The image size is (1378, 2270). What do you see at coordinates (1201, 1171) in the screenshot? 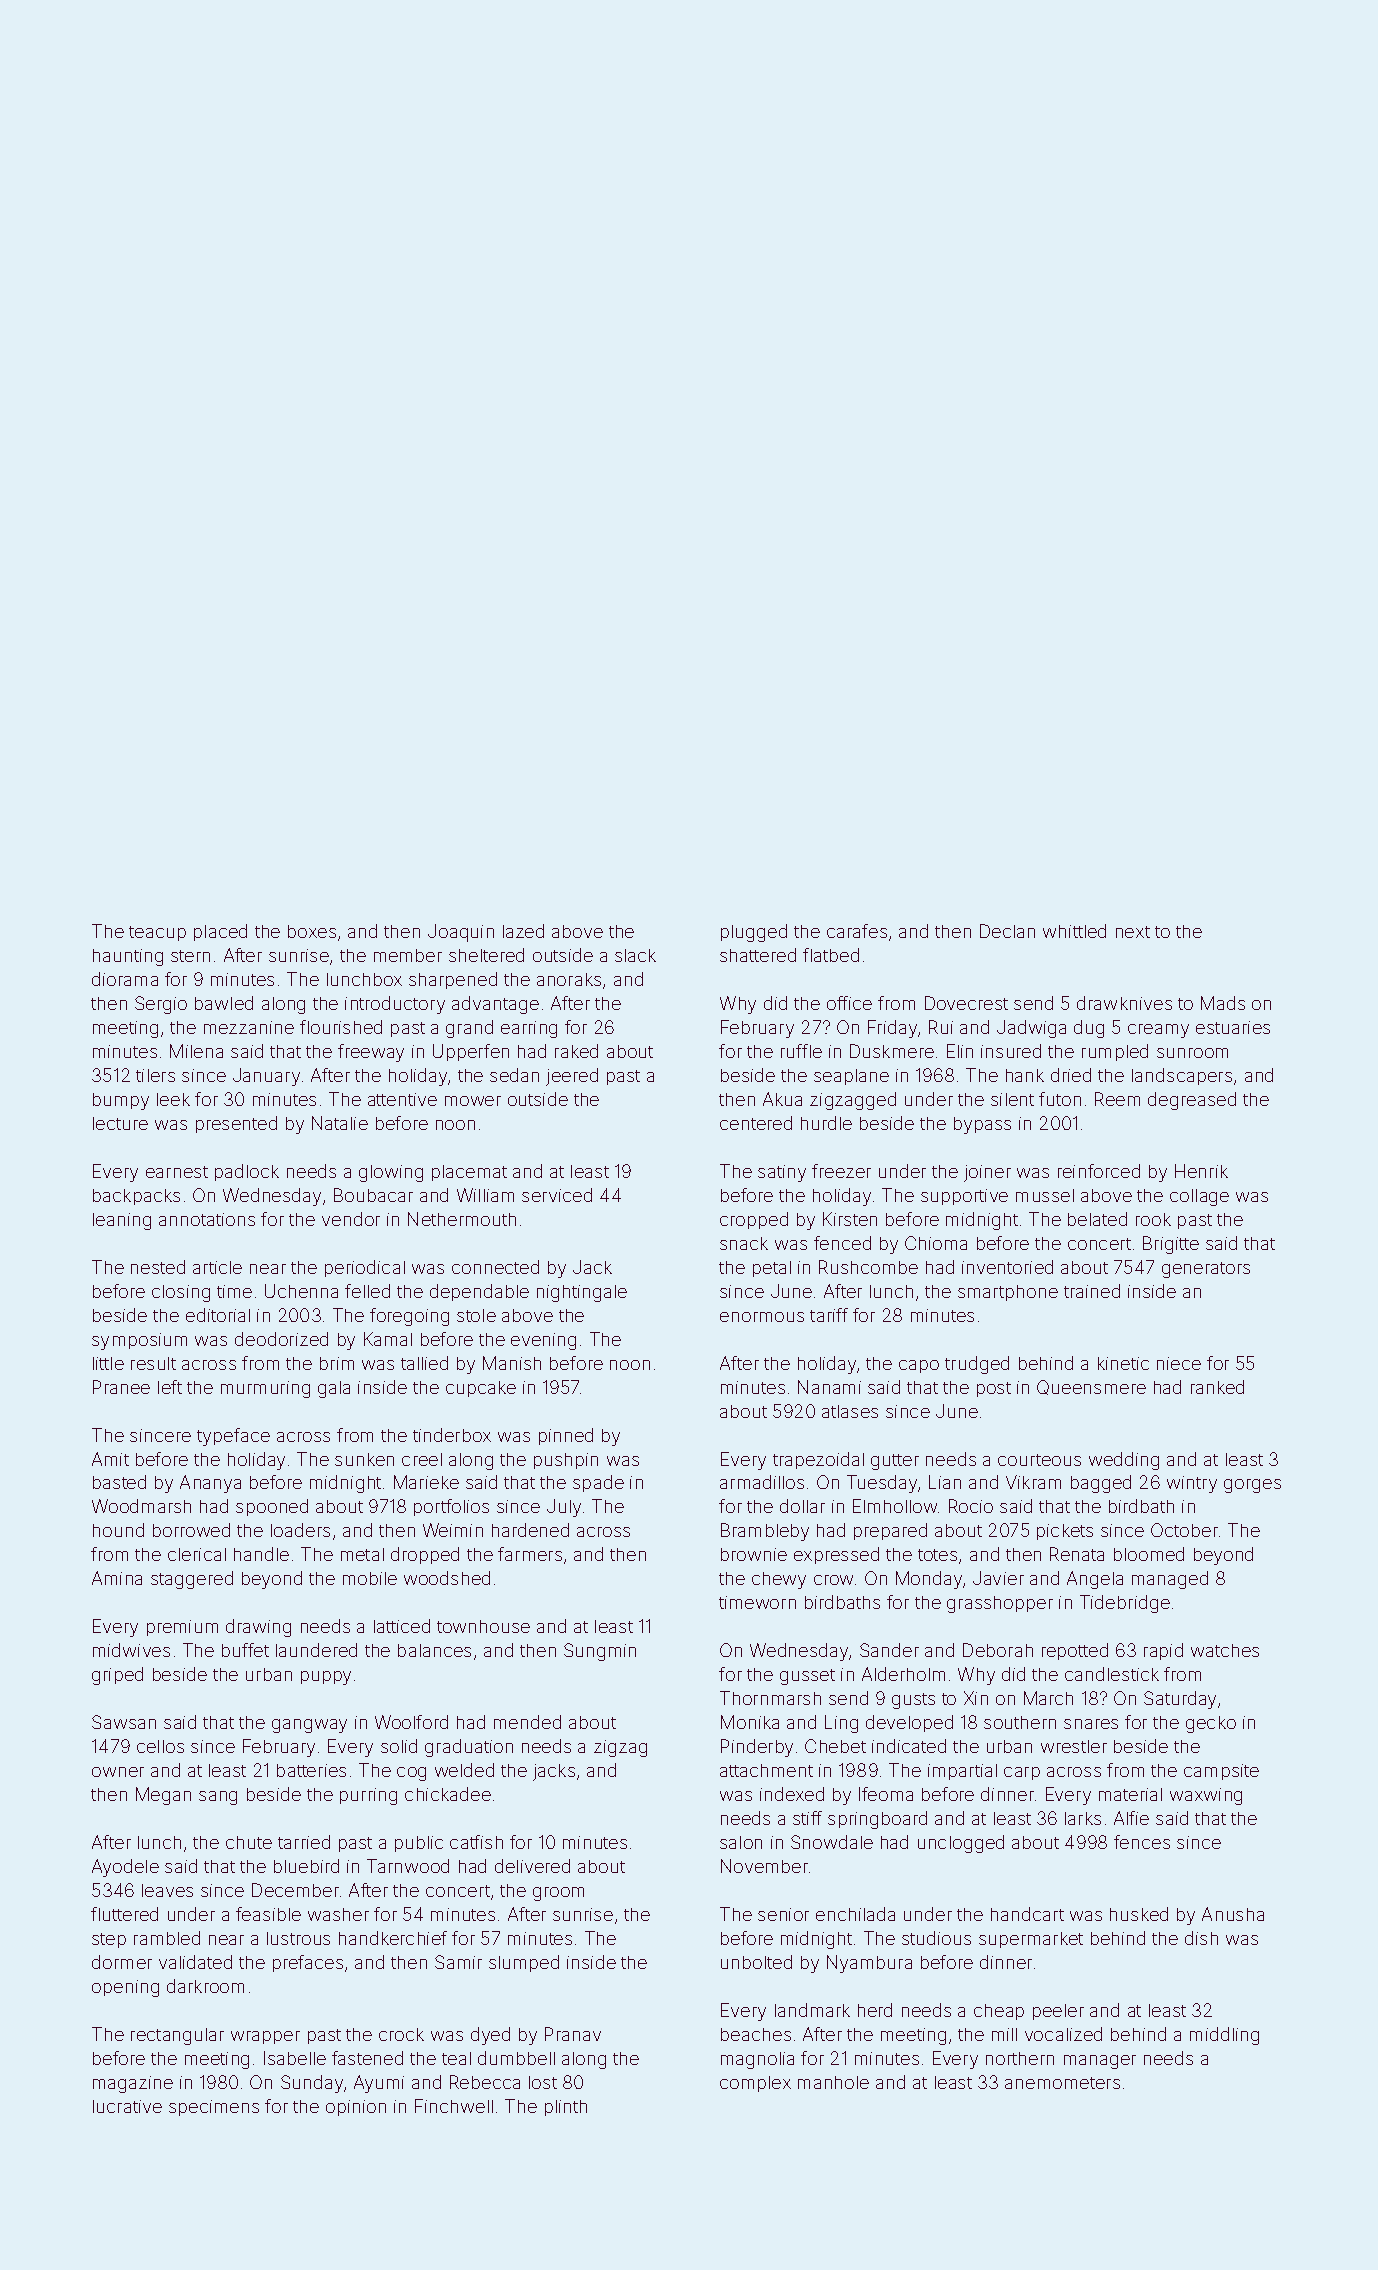
I see `Henrik` at bounding box center [1201, 1171].
